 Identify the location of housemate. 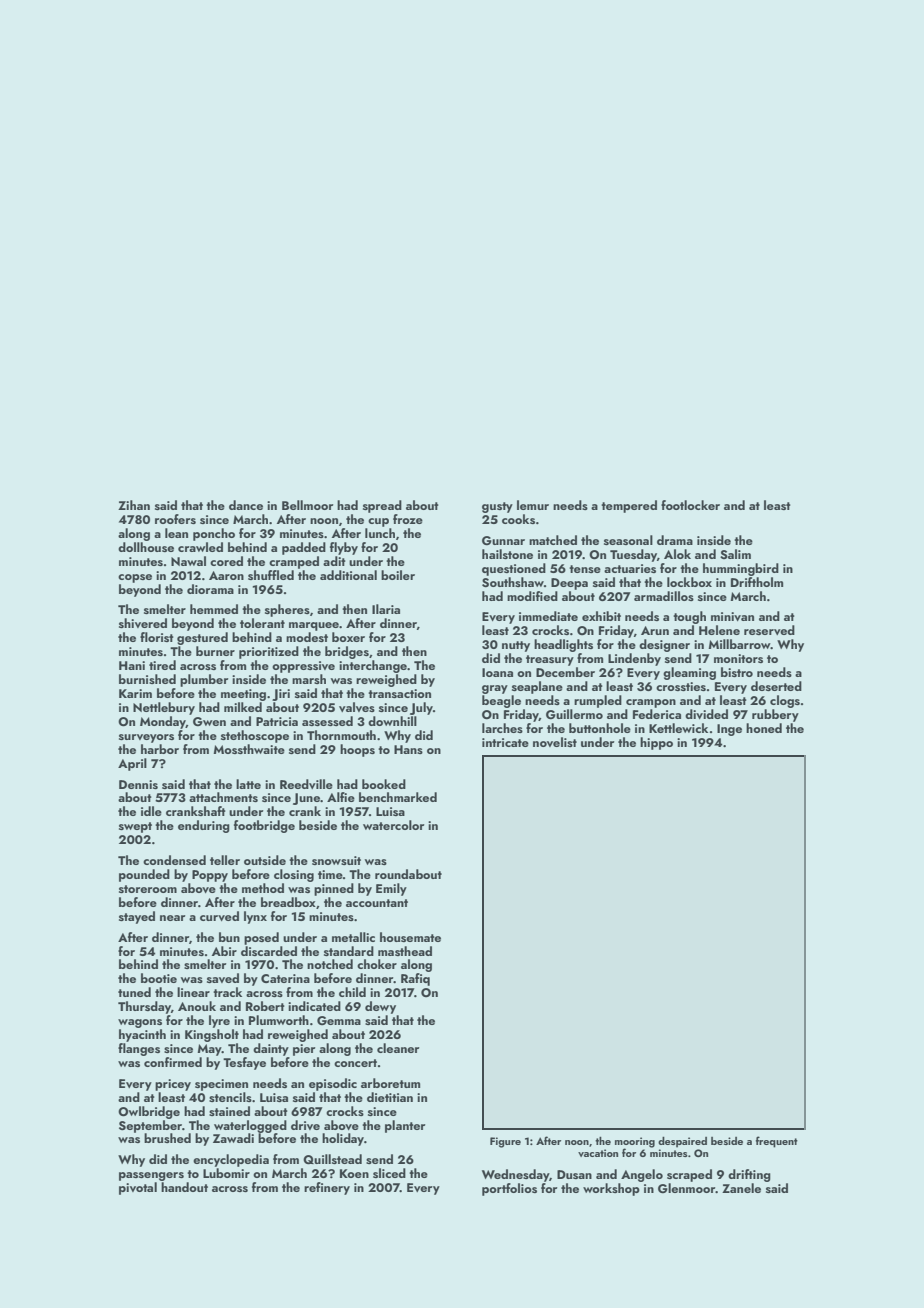
(410, 937).
